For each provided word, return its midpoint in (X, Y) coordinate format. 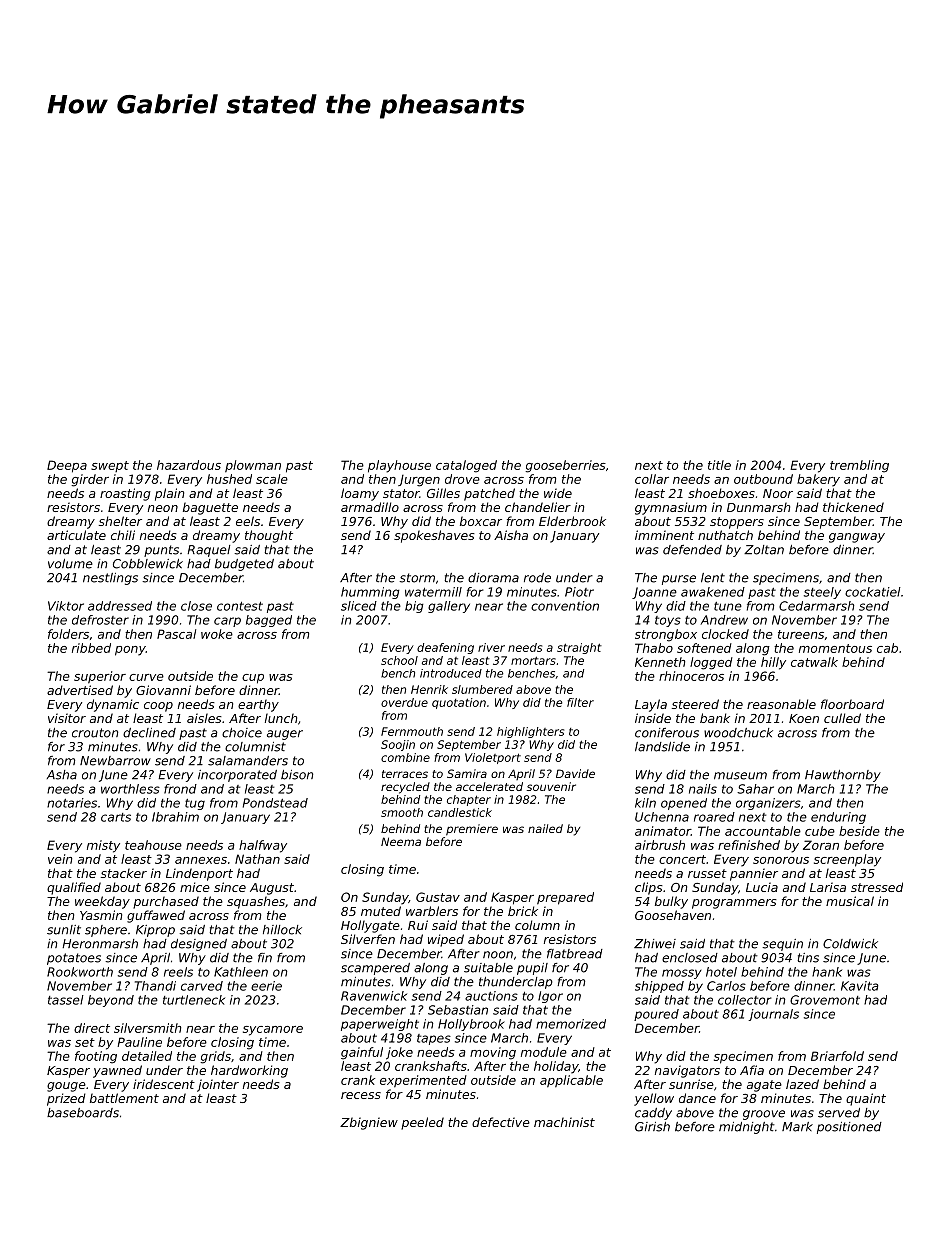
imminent (664, 535)
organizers (768, 804)
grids (215, 1057)
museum (740, 776)
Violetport (493, 758)
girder (90, 480)
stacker (124, 873)
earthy (258, 705)
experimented (423, 1081)
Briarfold (837, 1056)
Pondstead (275, 803)
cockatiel (873, 592)
